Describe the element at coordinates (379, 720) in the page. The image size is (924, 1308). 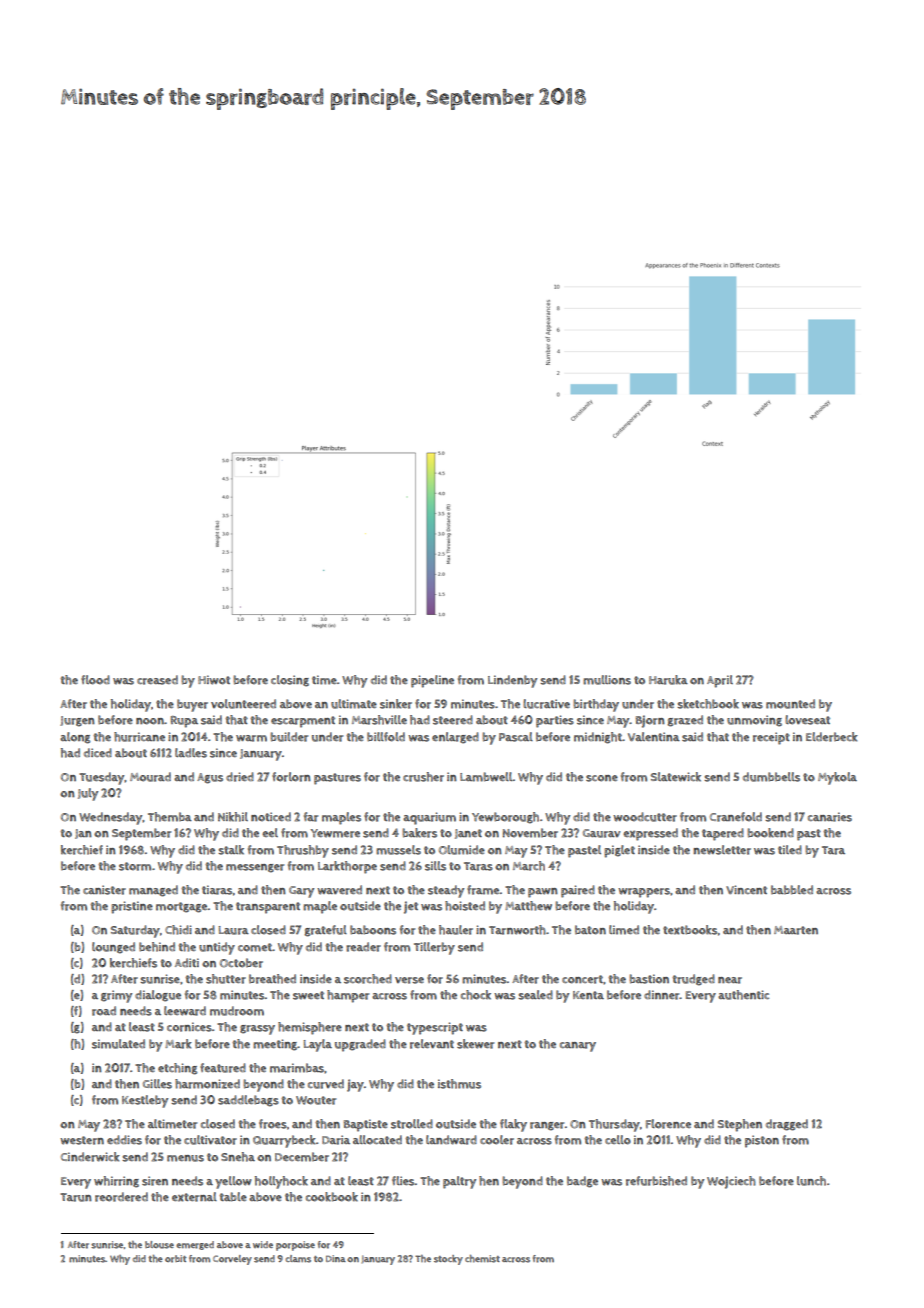
I see `Marshville` at that location.
